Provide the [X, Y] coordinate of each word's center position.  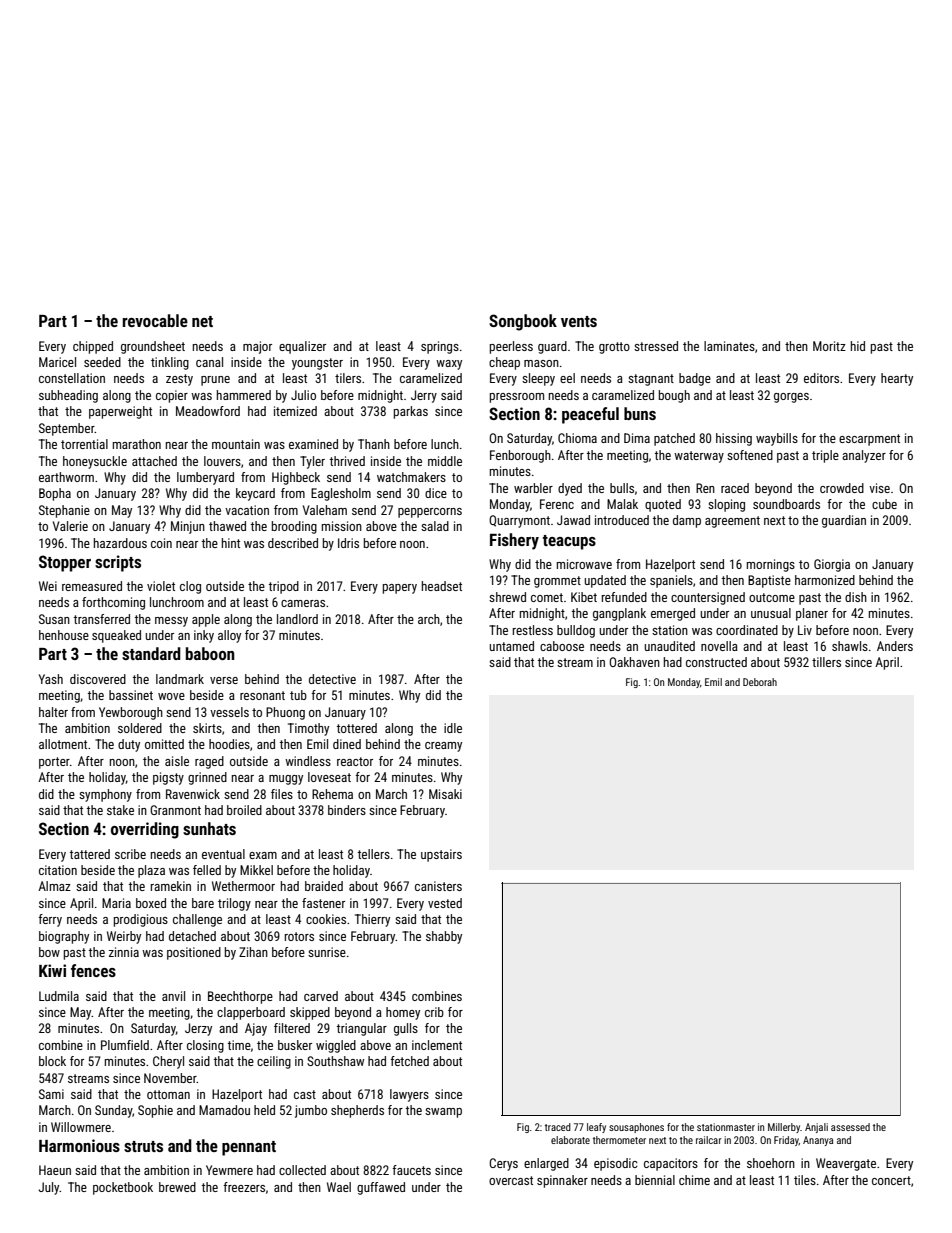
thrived [347, 461]
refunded [624, 597]
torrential [84, 444]
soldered [140, 728]
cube [884, 504]
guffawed [381, 1188]
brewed [177, 1187]
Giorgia [832, 565]
